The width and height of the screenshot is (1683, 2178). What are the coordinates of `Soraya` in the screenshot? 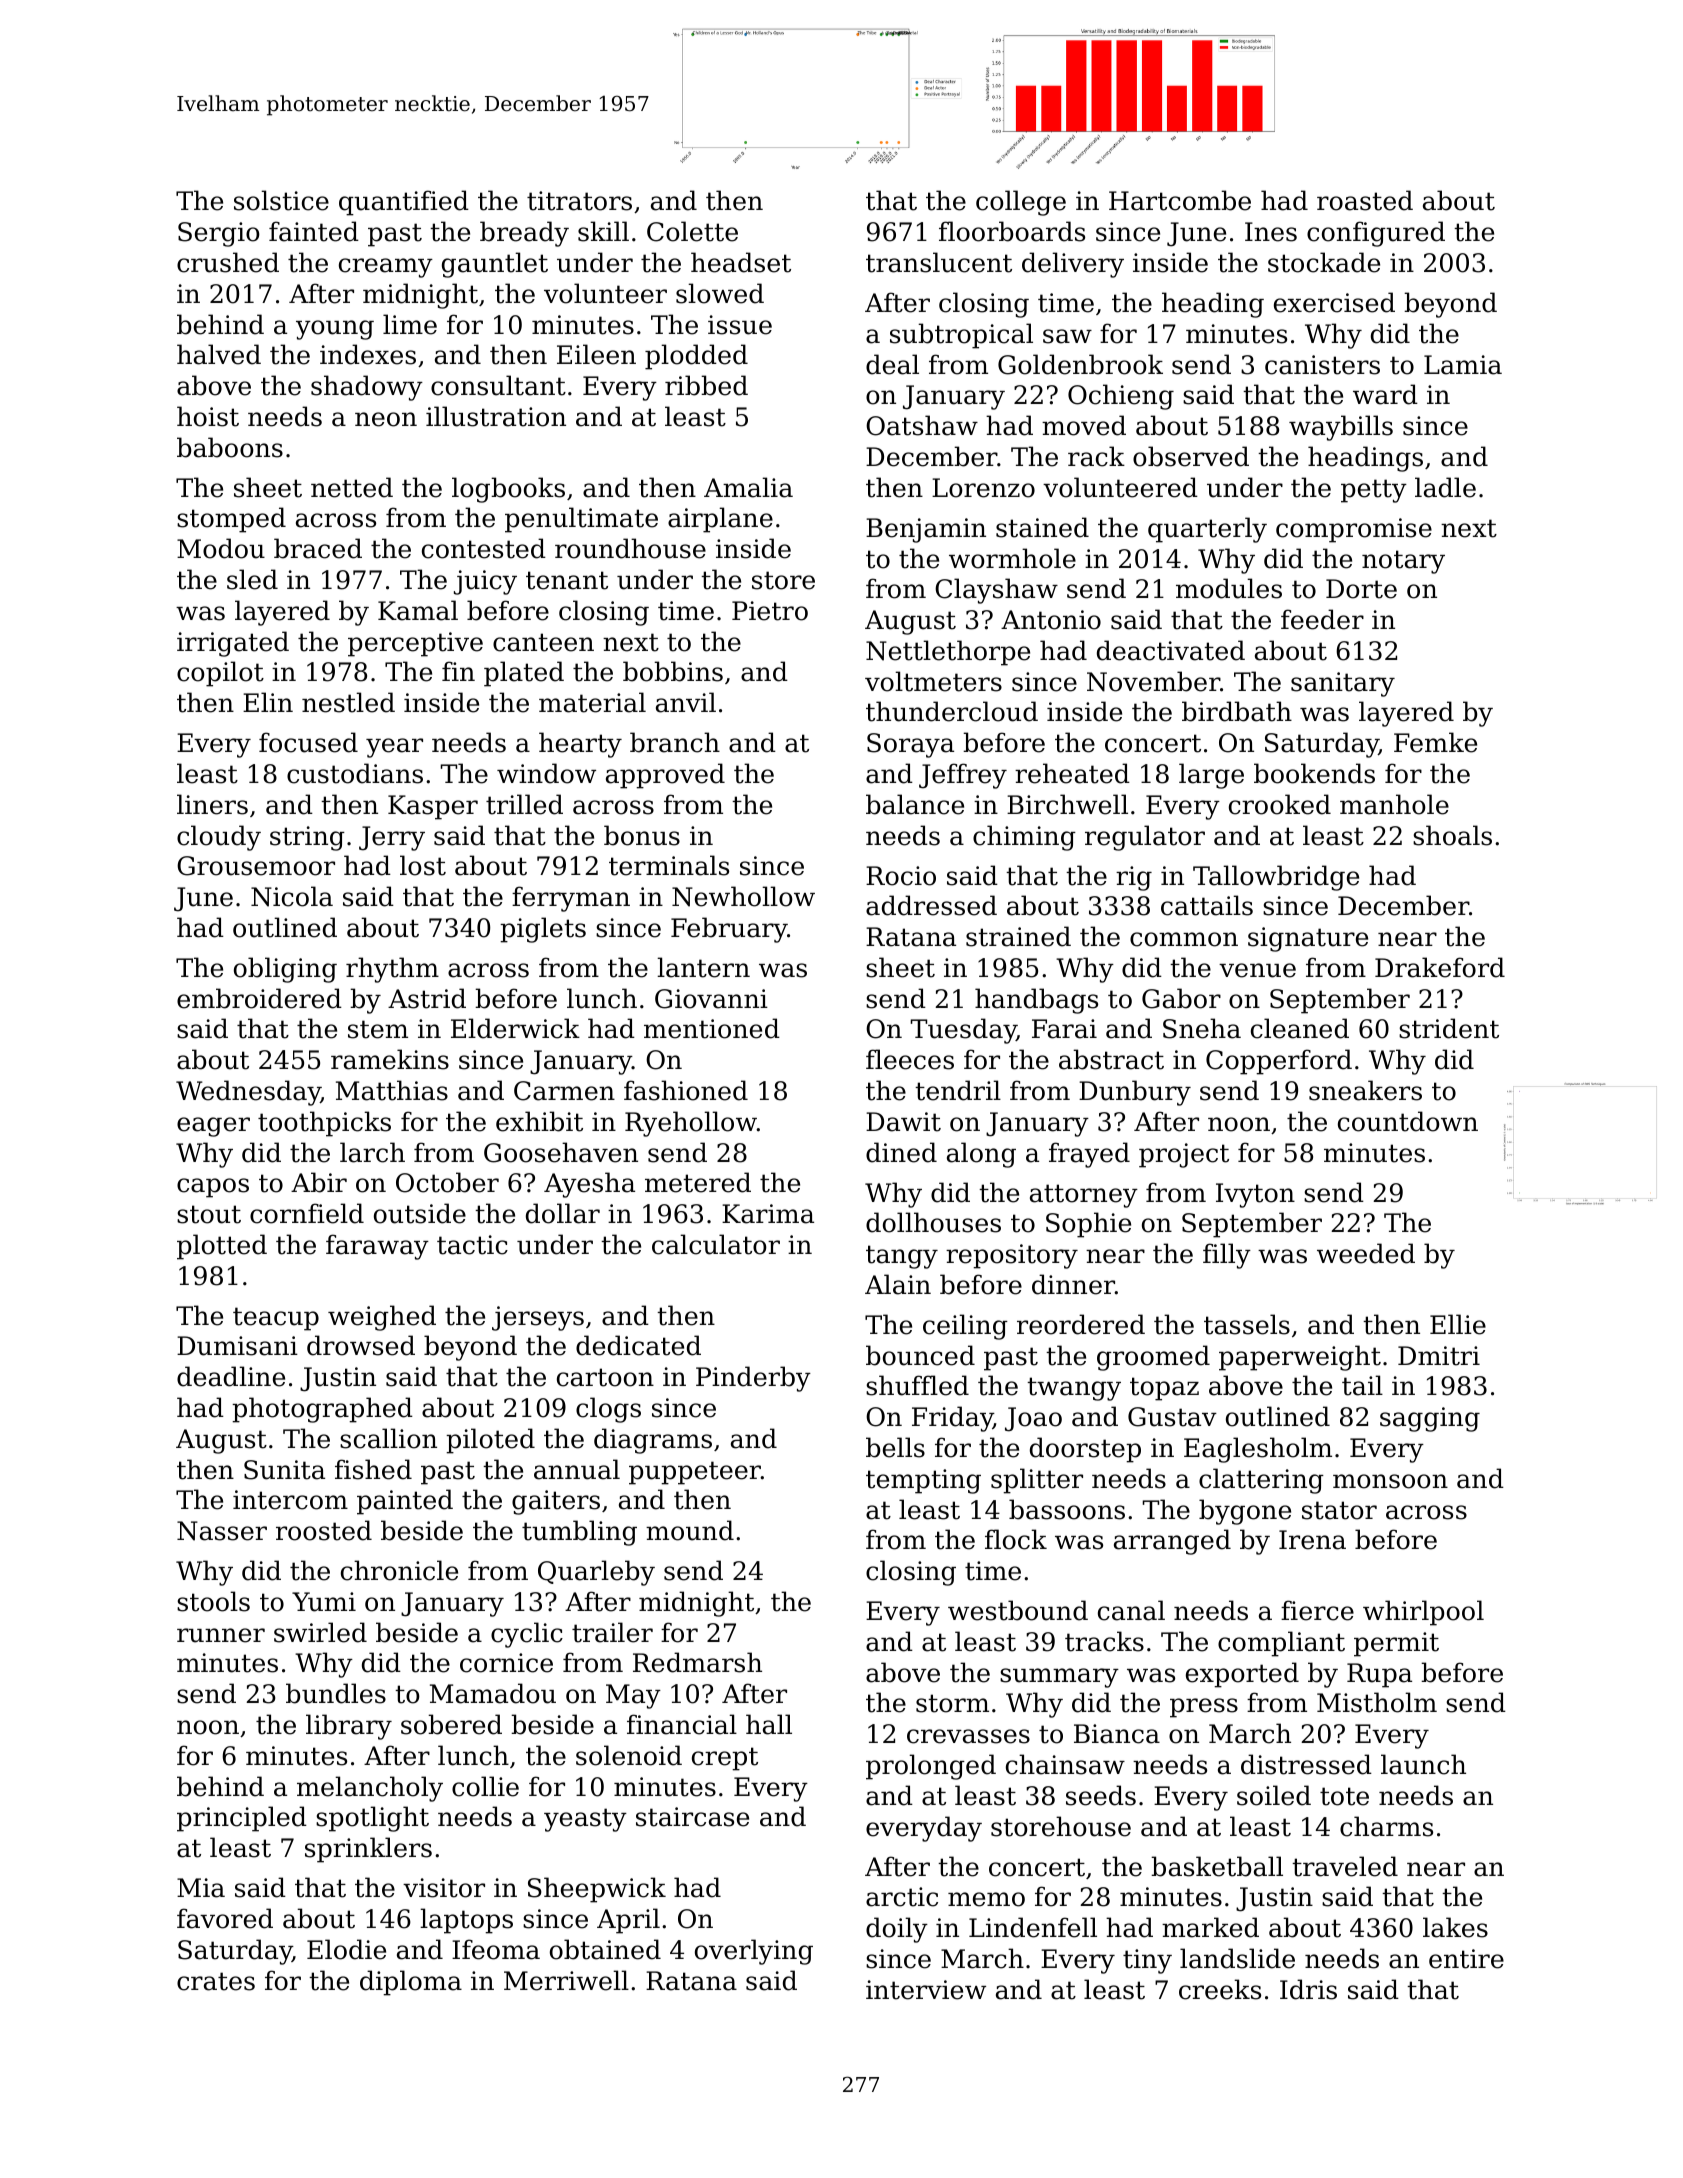 It's located at (910, 745).
